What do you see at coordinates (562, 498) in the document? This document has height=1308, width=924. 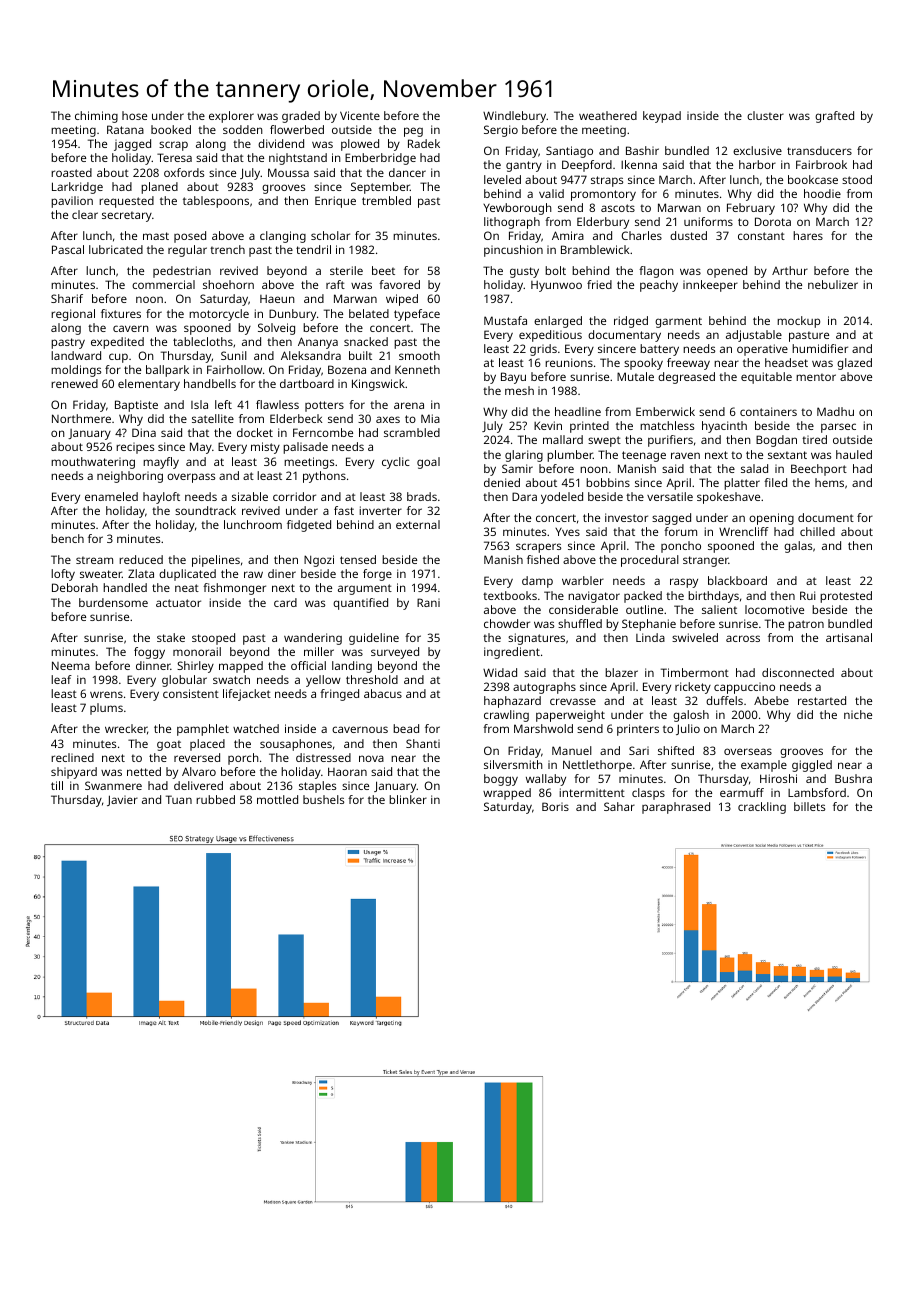 I see `yodeled` at bounding box center [562, 498].
